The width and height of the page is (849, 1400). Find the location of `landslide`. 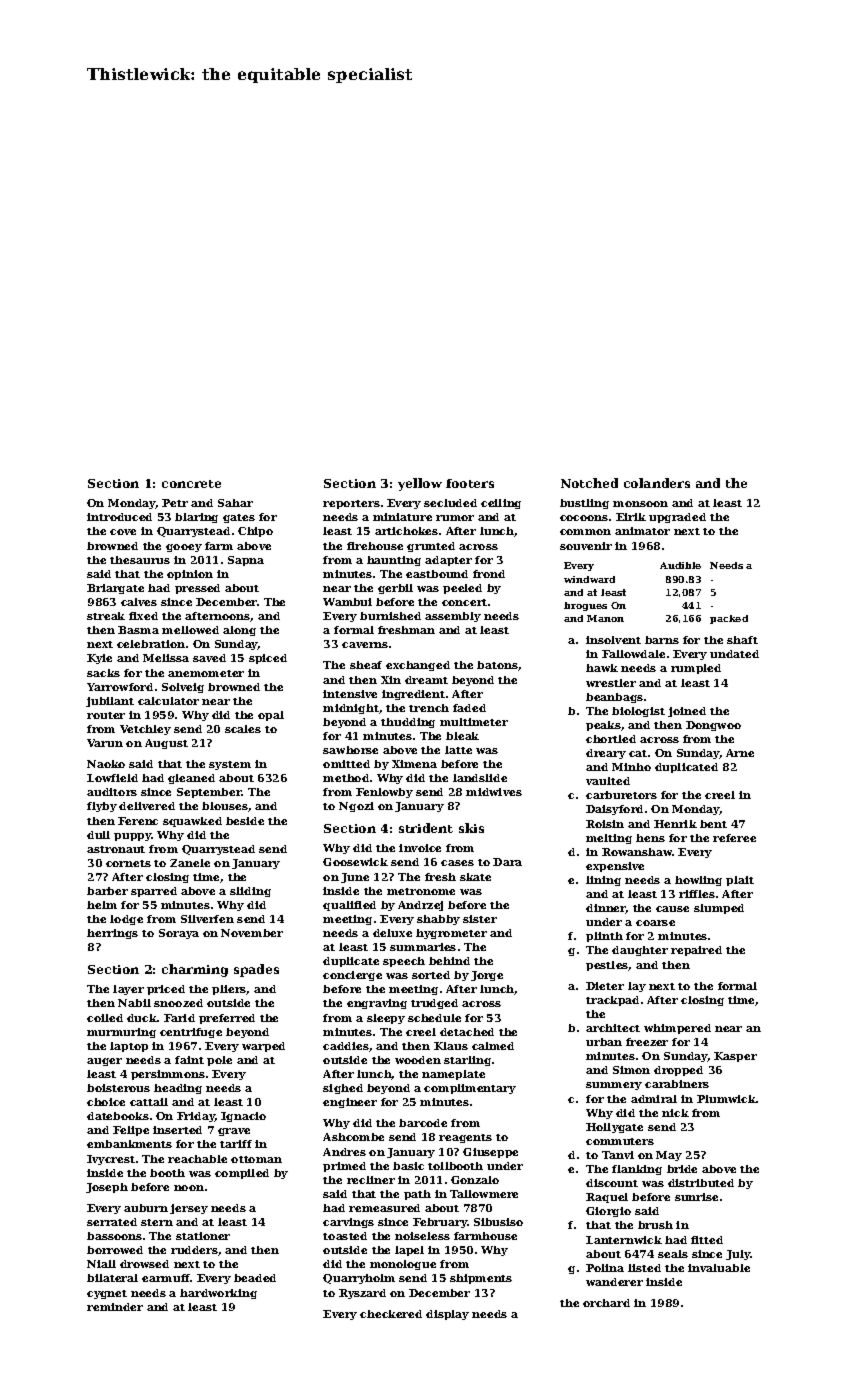

landslide is located at coordinates (480, 778).
